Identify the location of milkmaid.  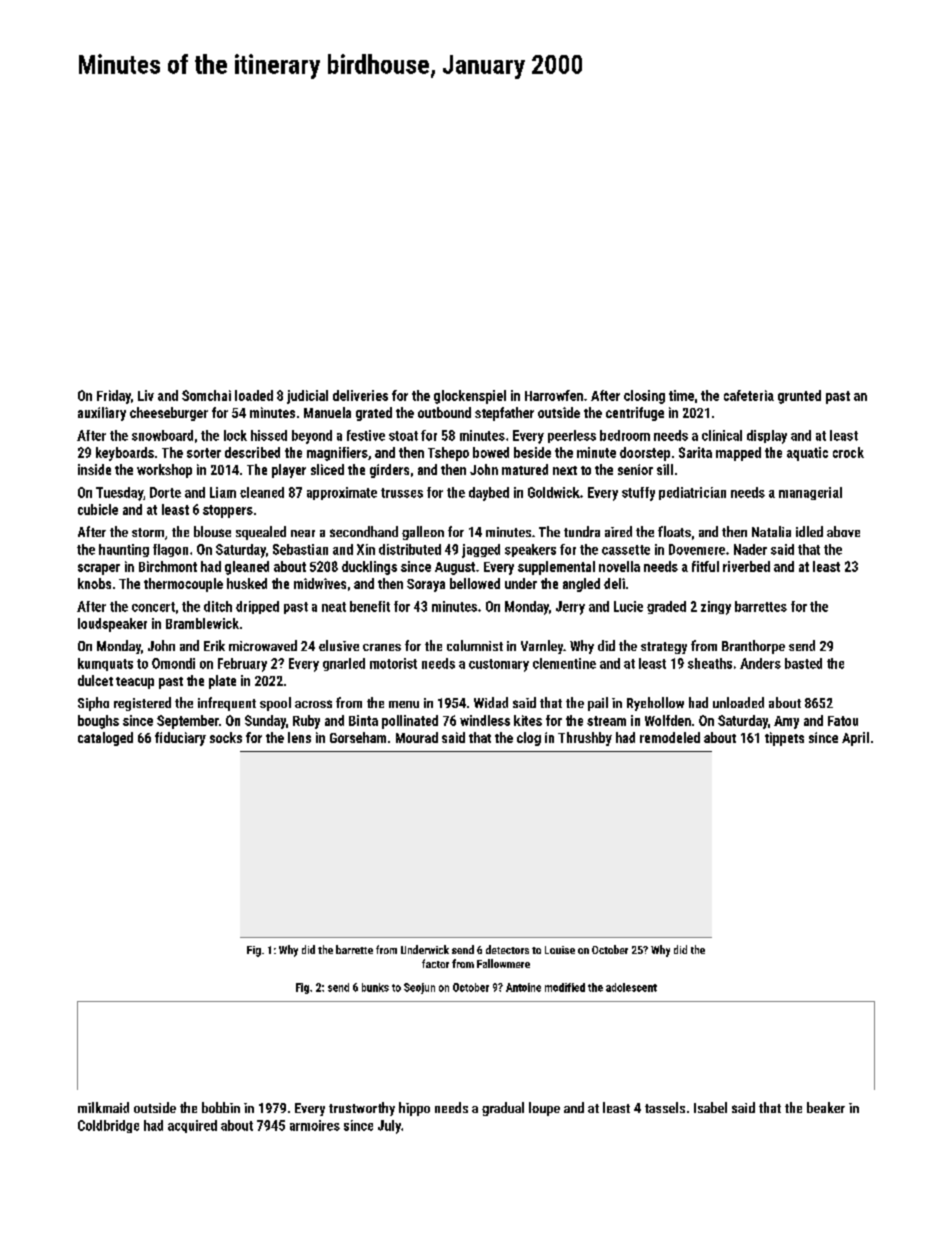
(103, 1107).
